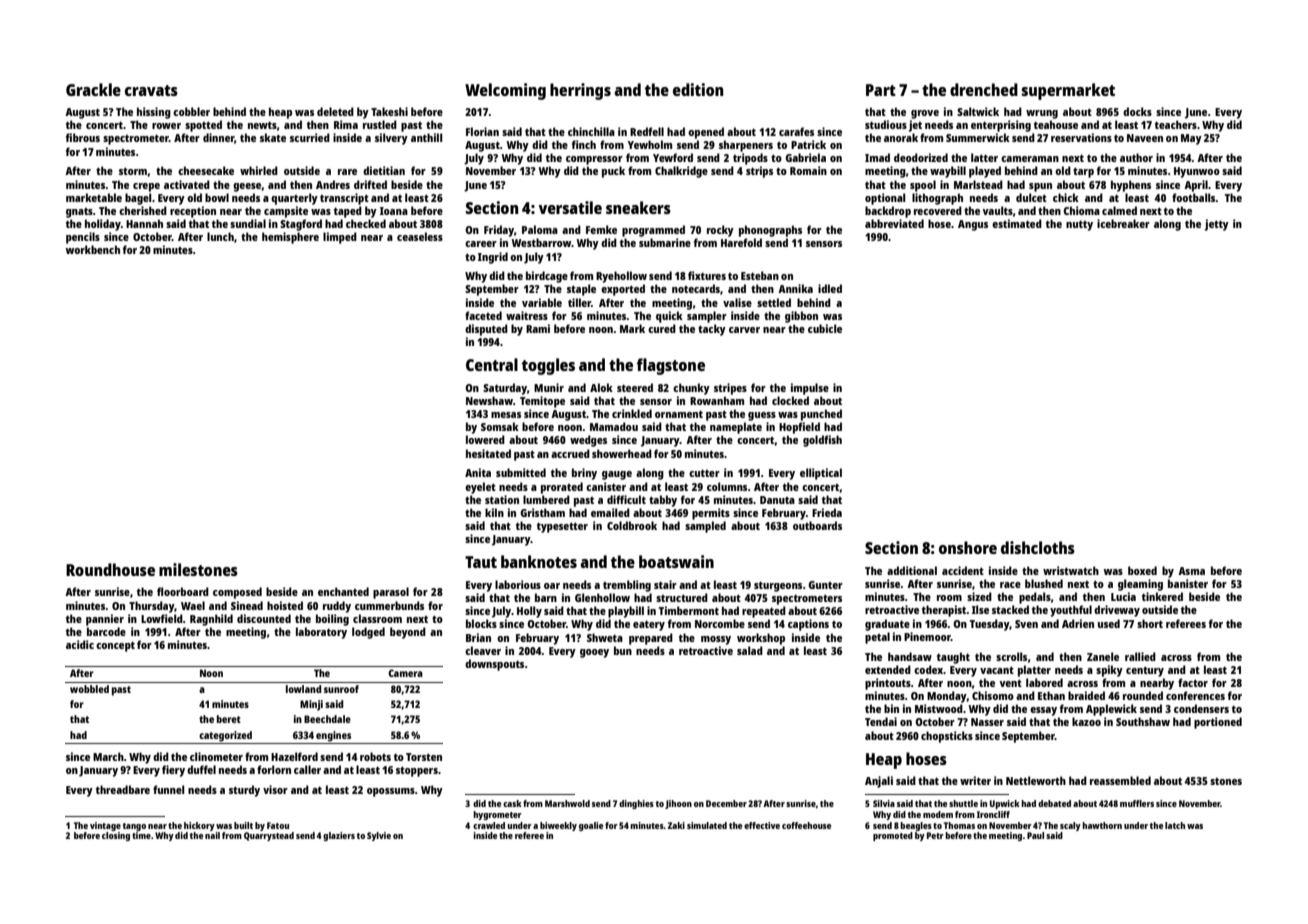  Describe the element at coordinates (558, 826) in the image. I see `biweekly` at that location.
